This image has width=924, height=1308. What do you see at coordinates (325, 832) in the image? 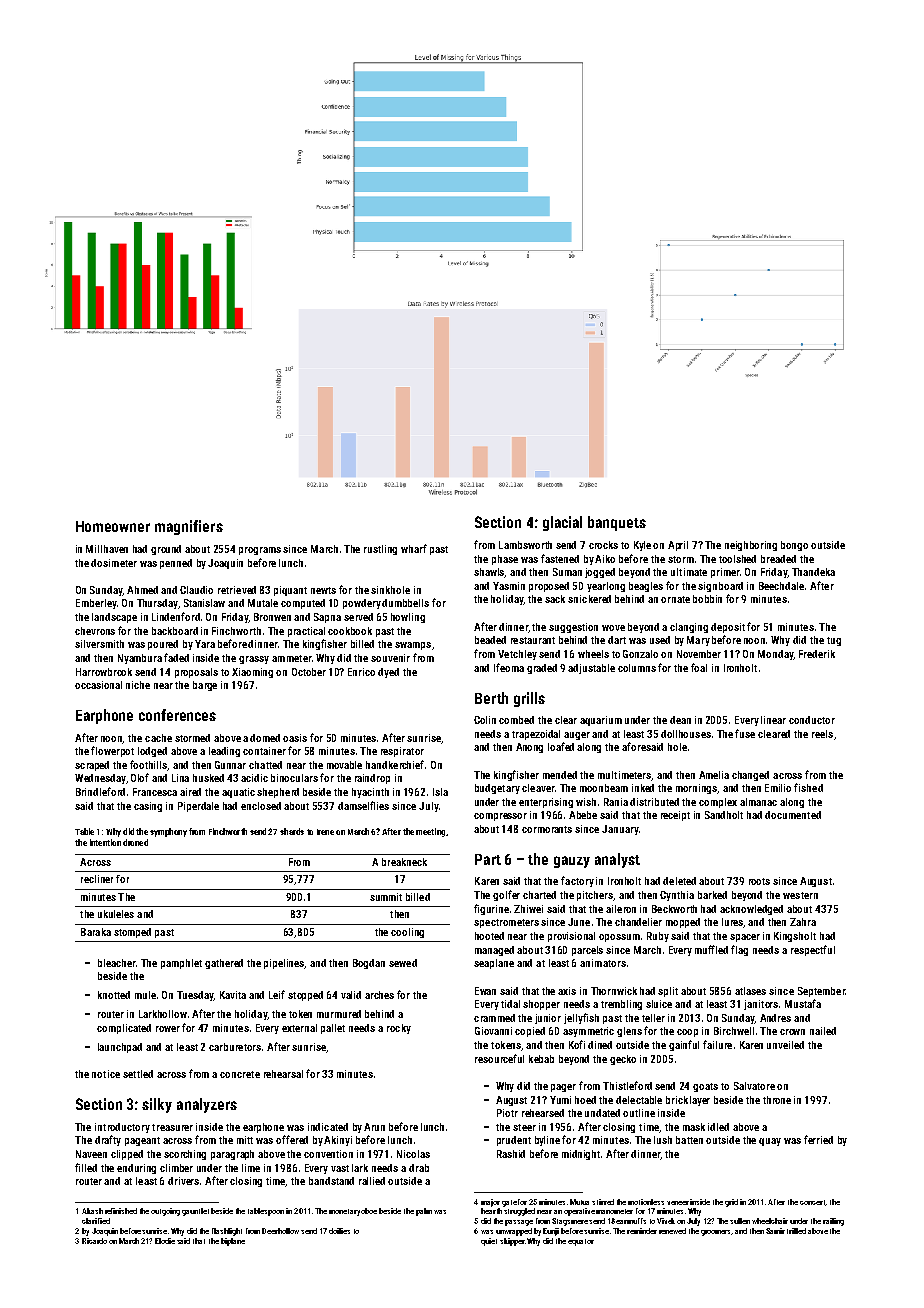
I see `Irene` at bounding box center [325, 832].
